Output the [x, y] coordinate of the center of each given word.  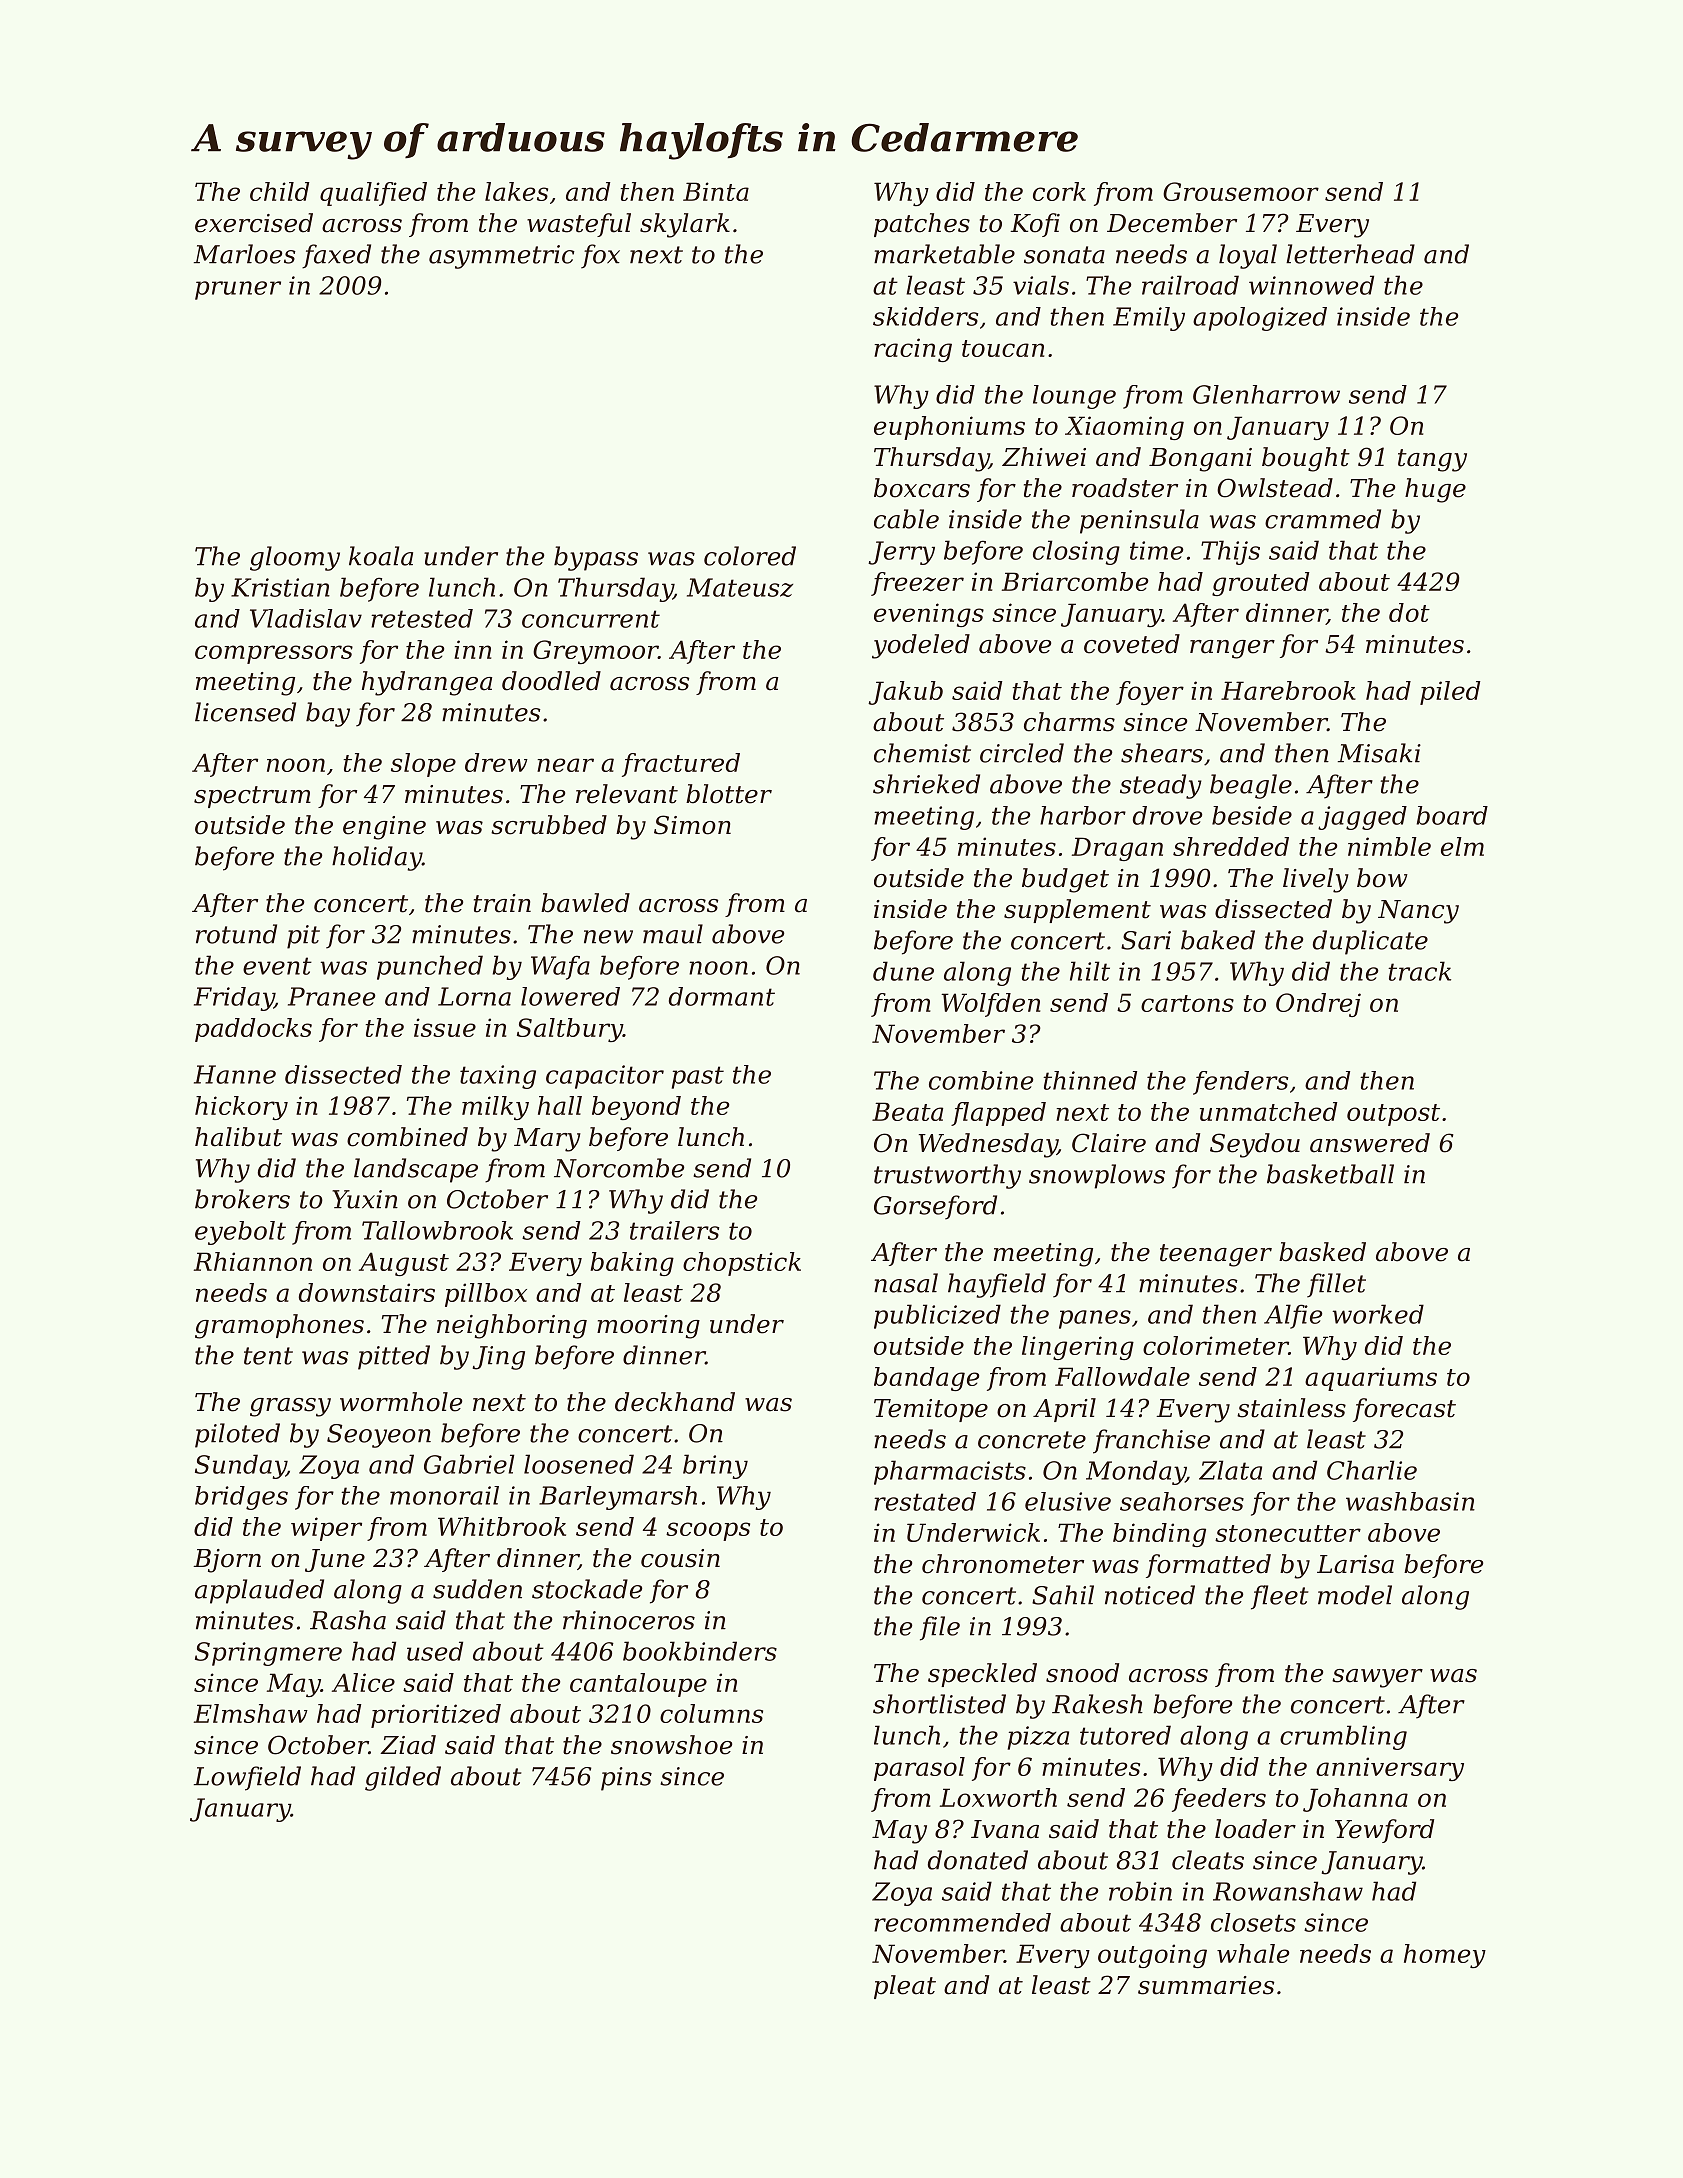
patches [922, 225]
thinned [1090, 1080]
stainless [1291, 1408]
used [435, 1651]
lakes [516, 191]
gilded [403, 1778]
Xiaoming [1124, 428]
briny [715, 1466]
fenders [1240, 1083]
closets [1253, 1922]
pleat [905, 1987]
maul [673, 934]
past [698, 1077]
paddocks [253, 1030]
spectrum [252, 797]
